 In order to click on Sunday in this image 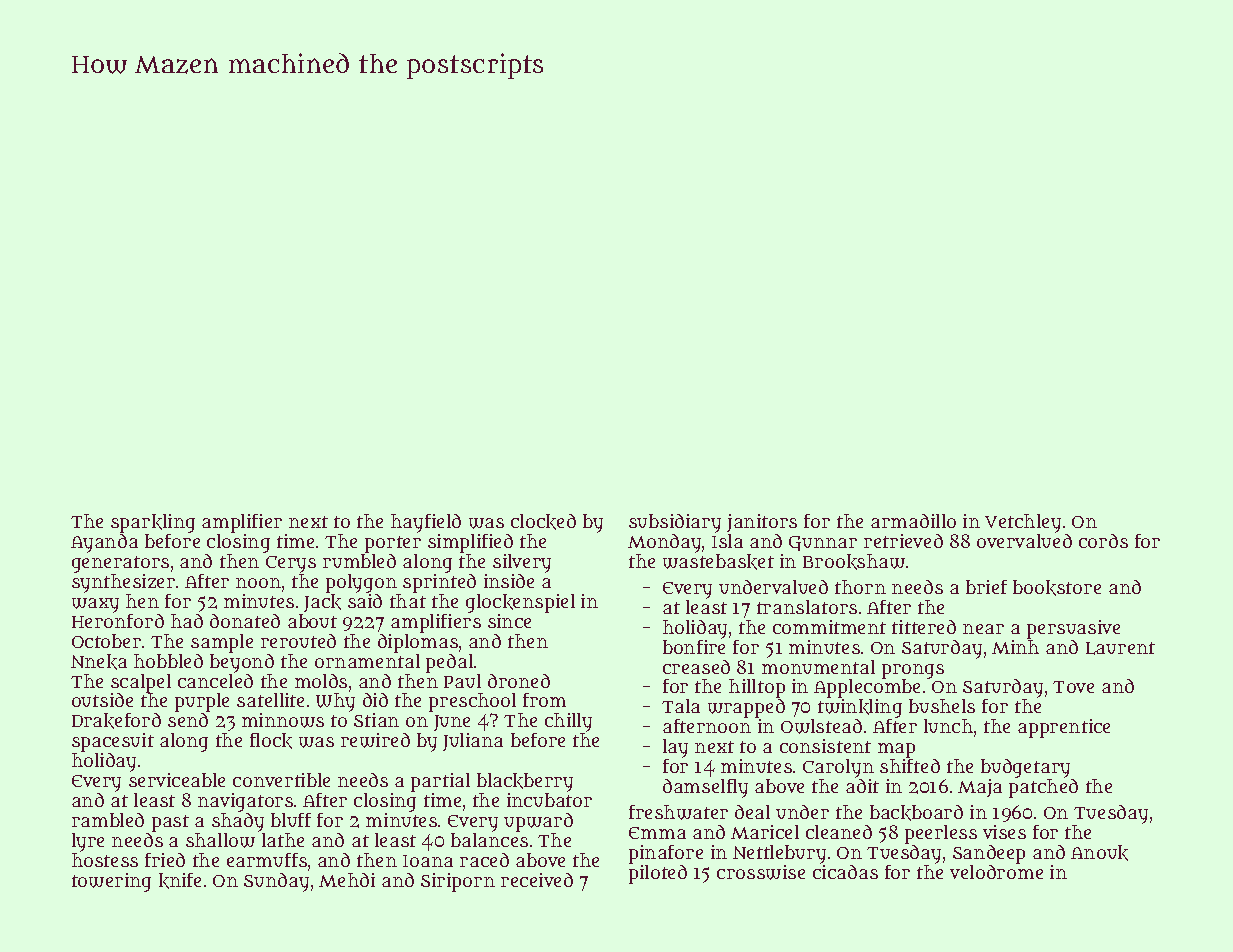, I will do `click(276, 882)`.
